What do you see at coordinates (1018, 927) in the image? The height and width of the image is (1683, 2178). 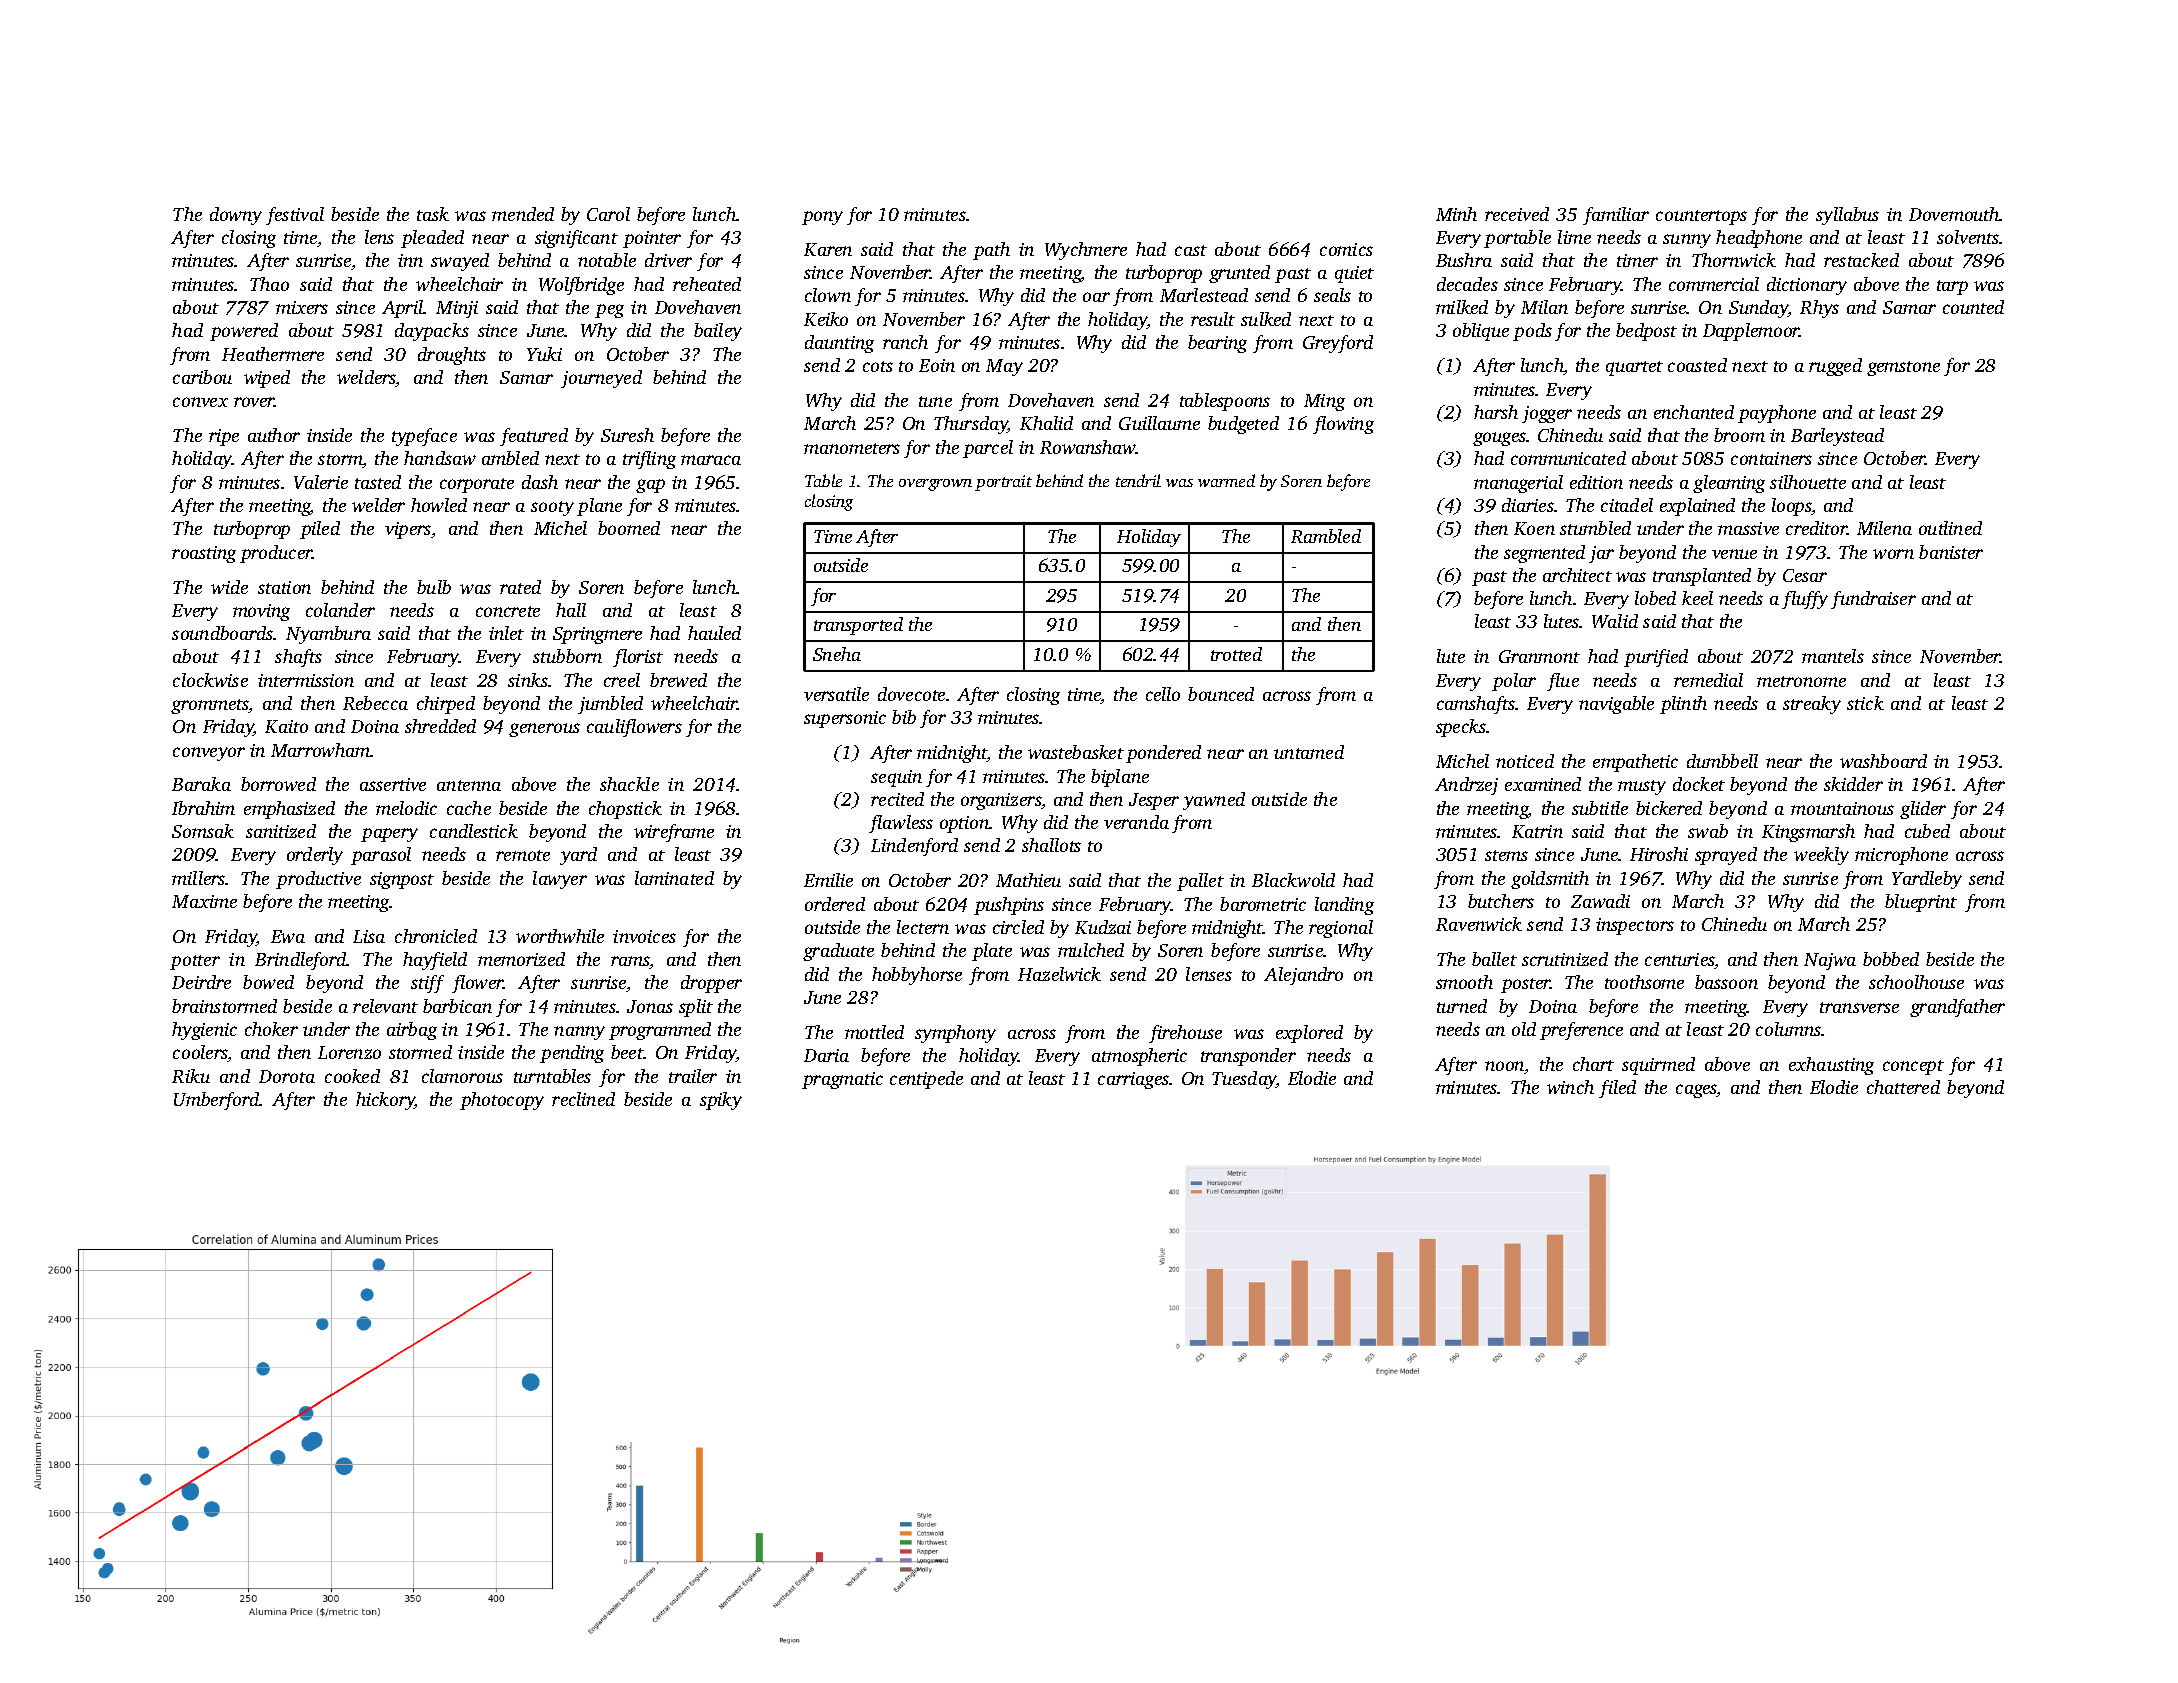 I see `circled` at bounding box center [1018, 927].
